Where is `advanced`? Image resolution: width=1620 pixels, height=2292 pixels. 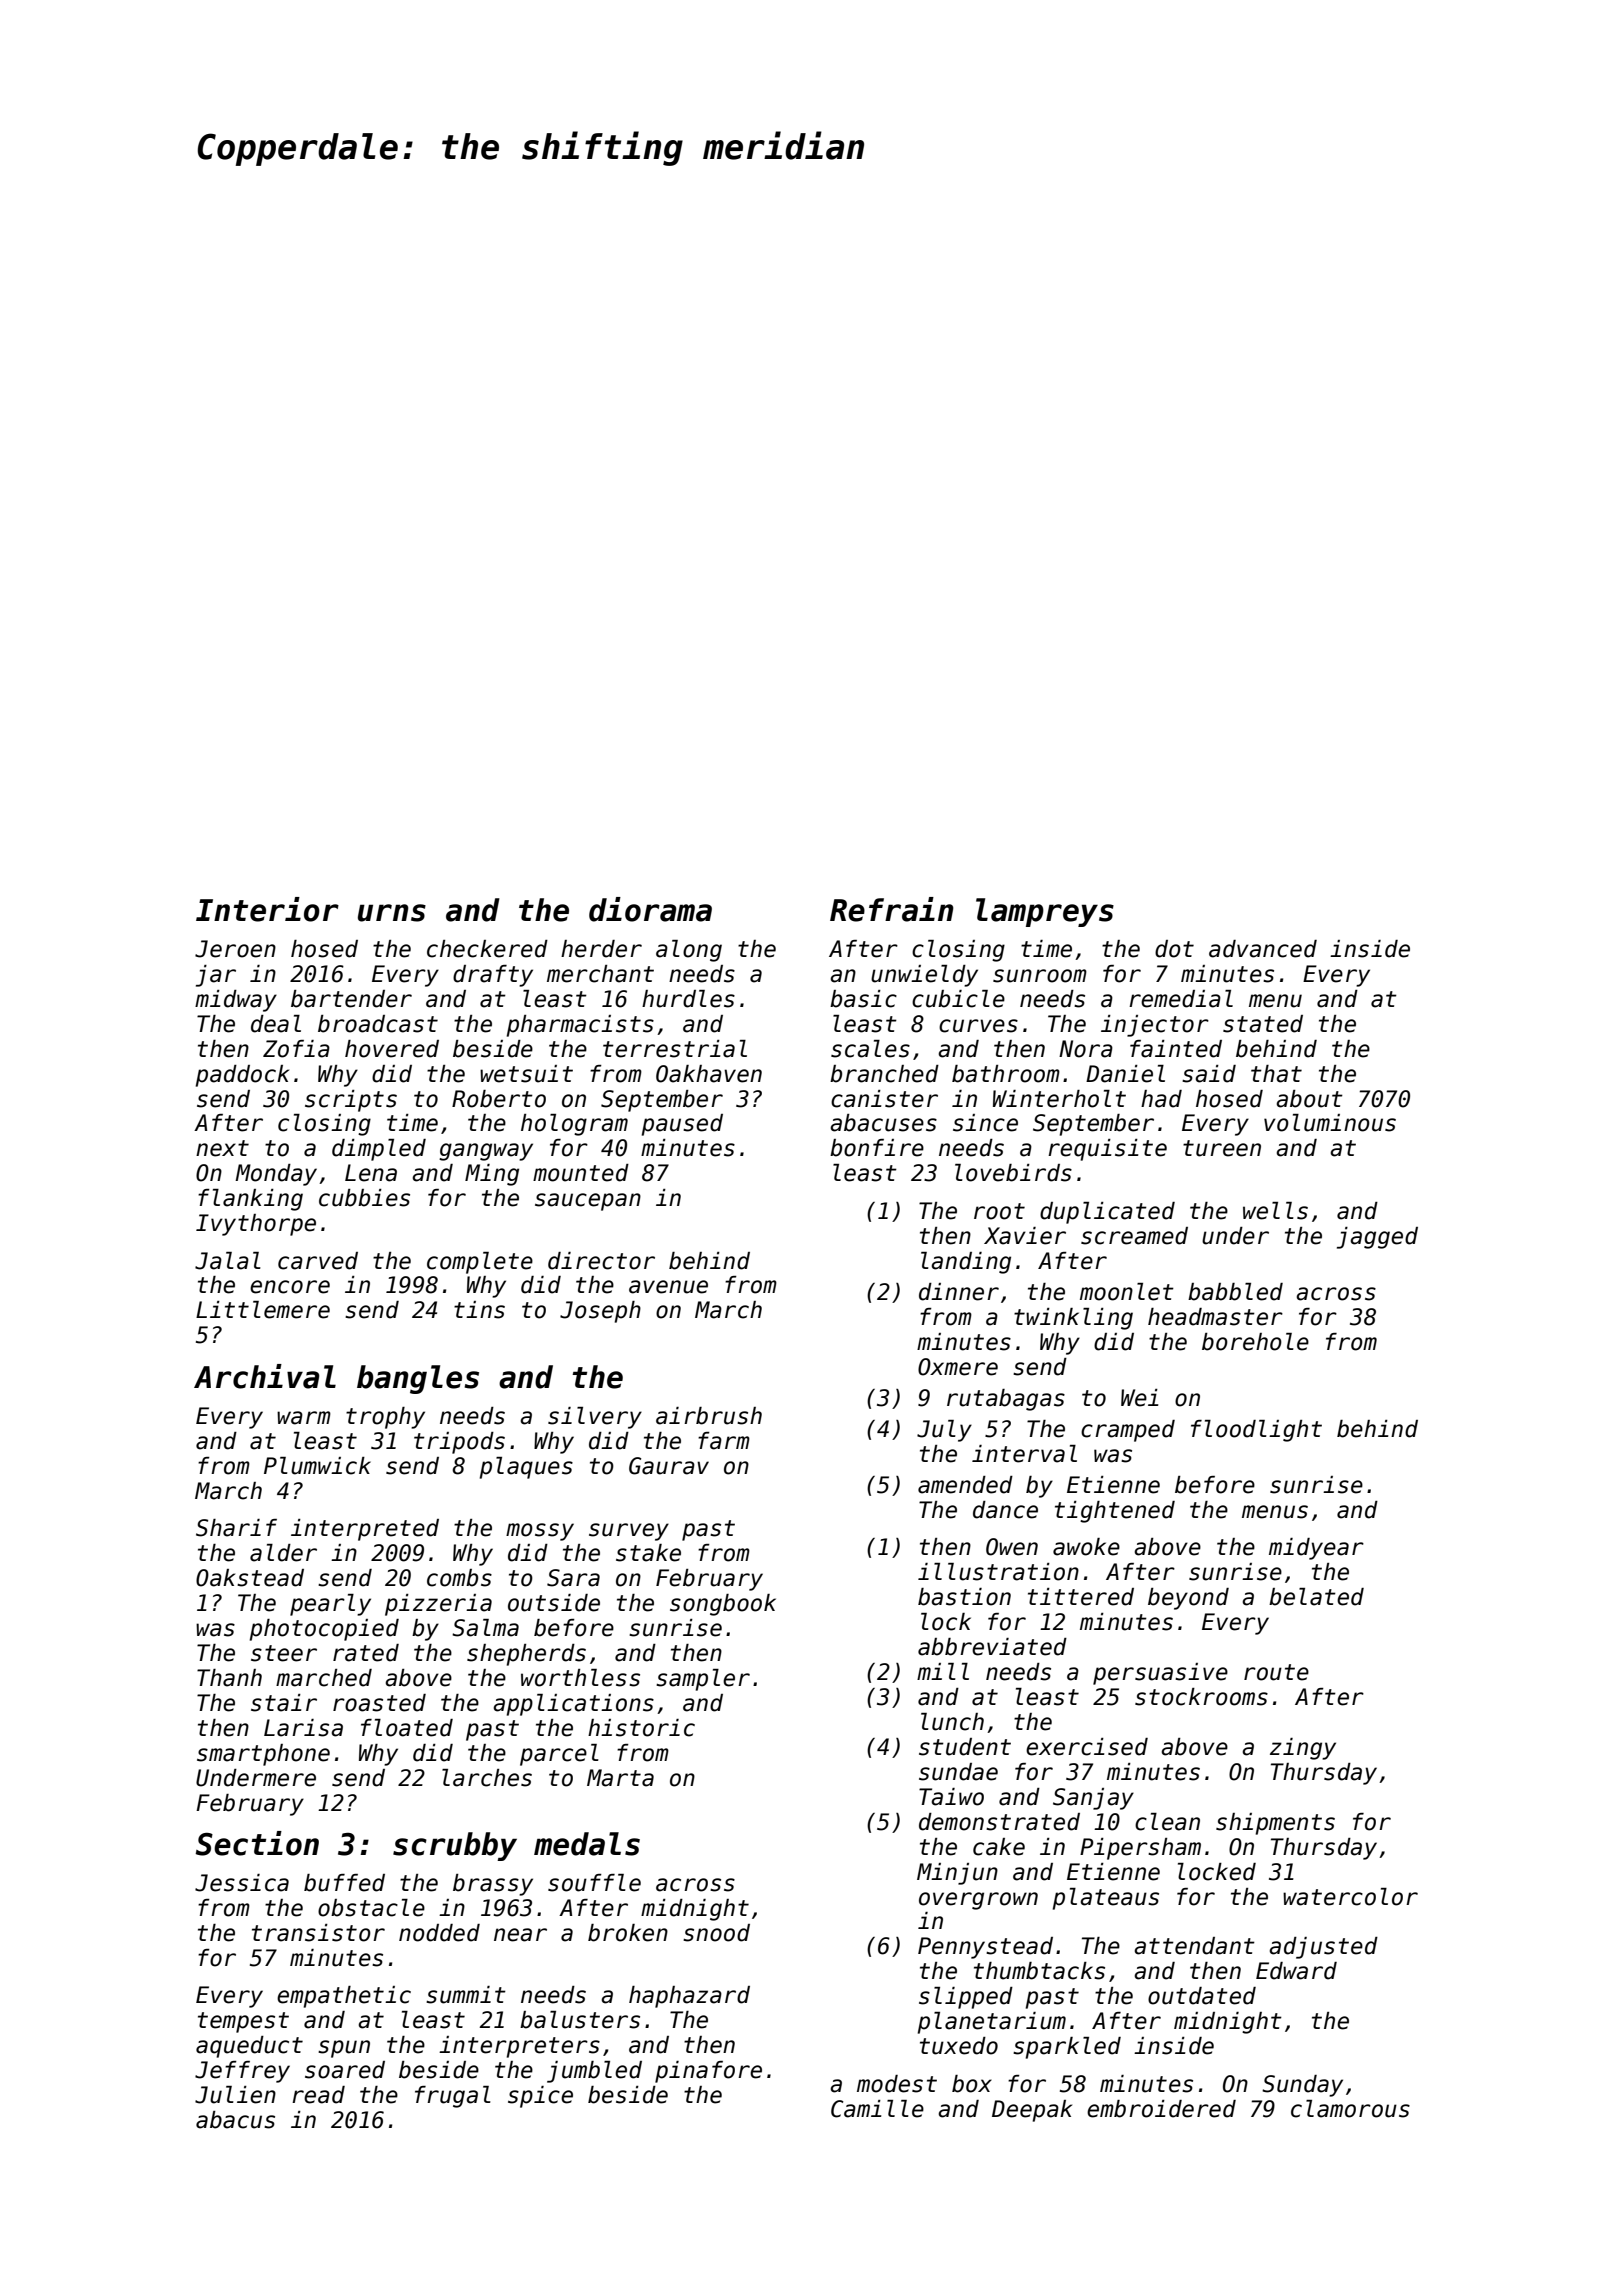 advanced is located at coordinates (1263, 949).
